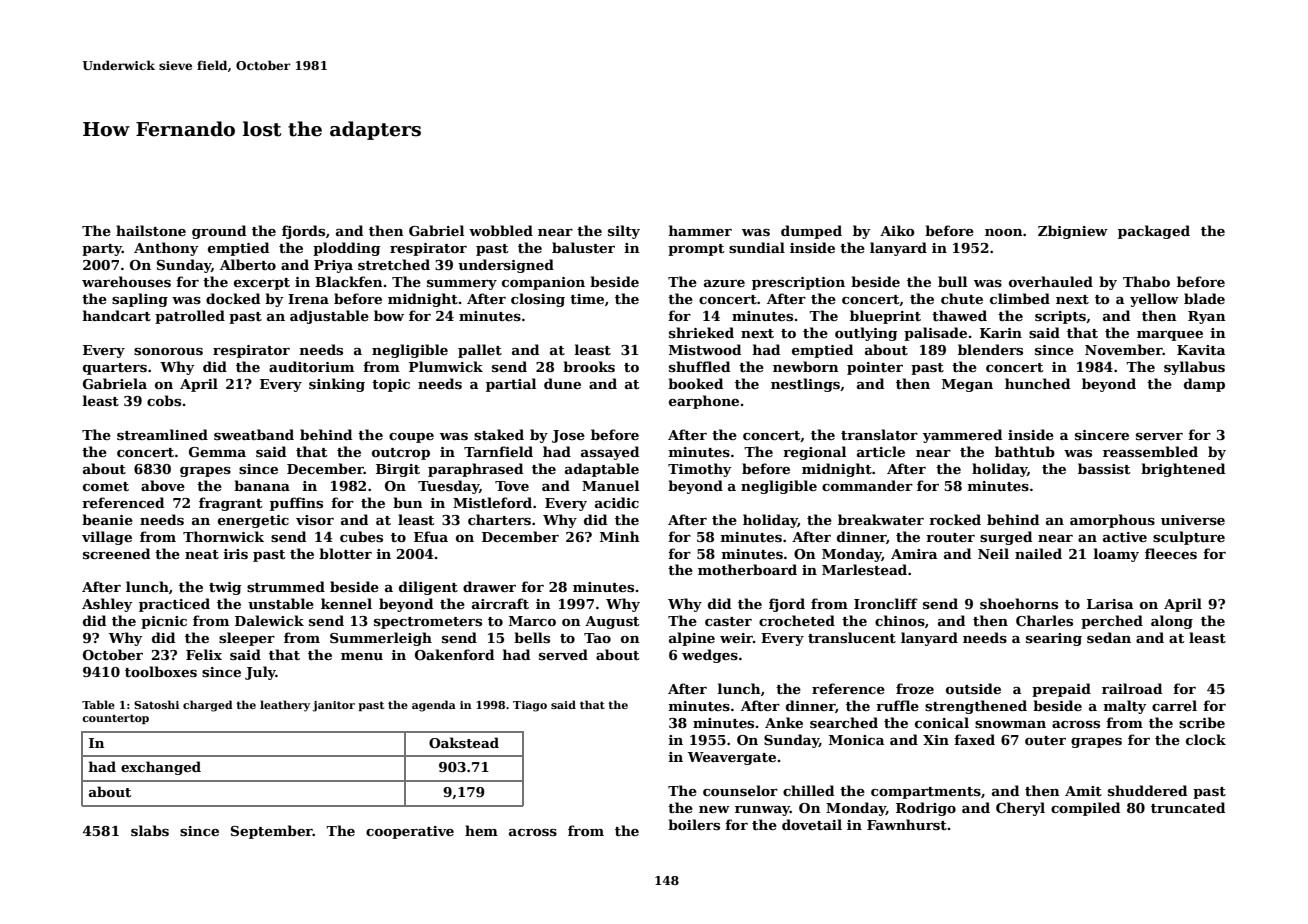 This image has height=924, width=1308. What do you see at coordinates (1159, 436) in the image?
I see `server` at bounding box center [1159, 436].
